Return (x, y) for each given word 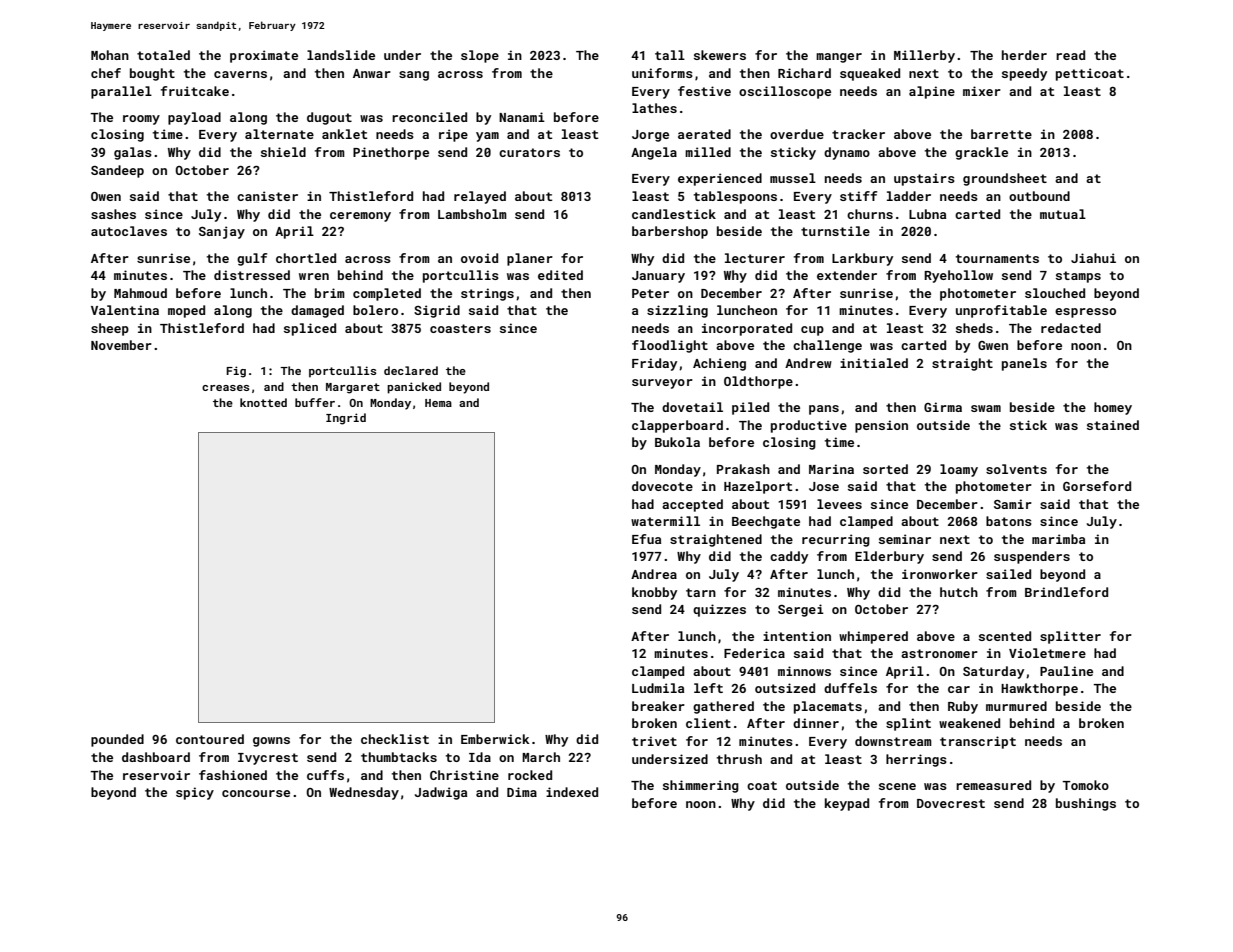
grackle (981, 153)
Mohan (110, 55)
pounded (117, 740)
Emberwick (495, 739)
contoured (210, 739)
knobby (654, 593)
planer (530, 259)
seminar (905, 539)
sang (414, 76)
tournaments (997, 258)
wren (314, 276)
